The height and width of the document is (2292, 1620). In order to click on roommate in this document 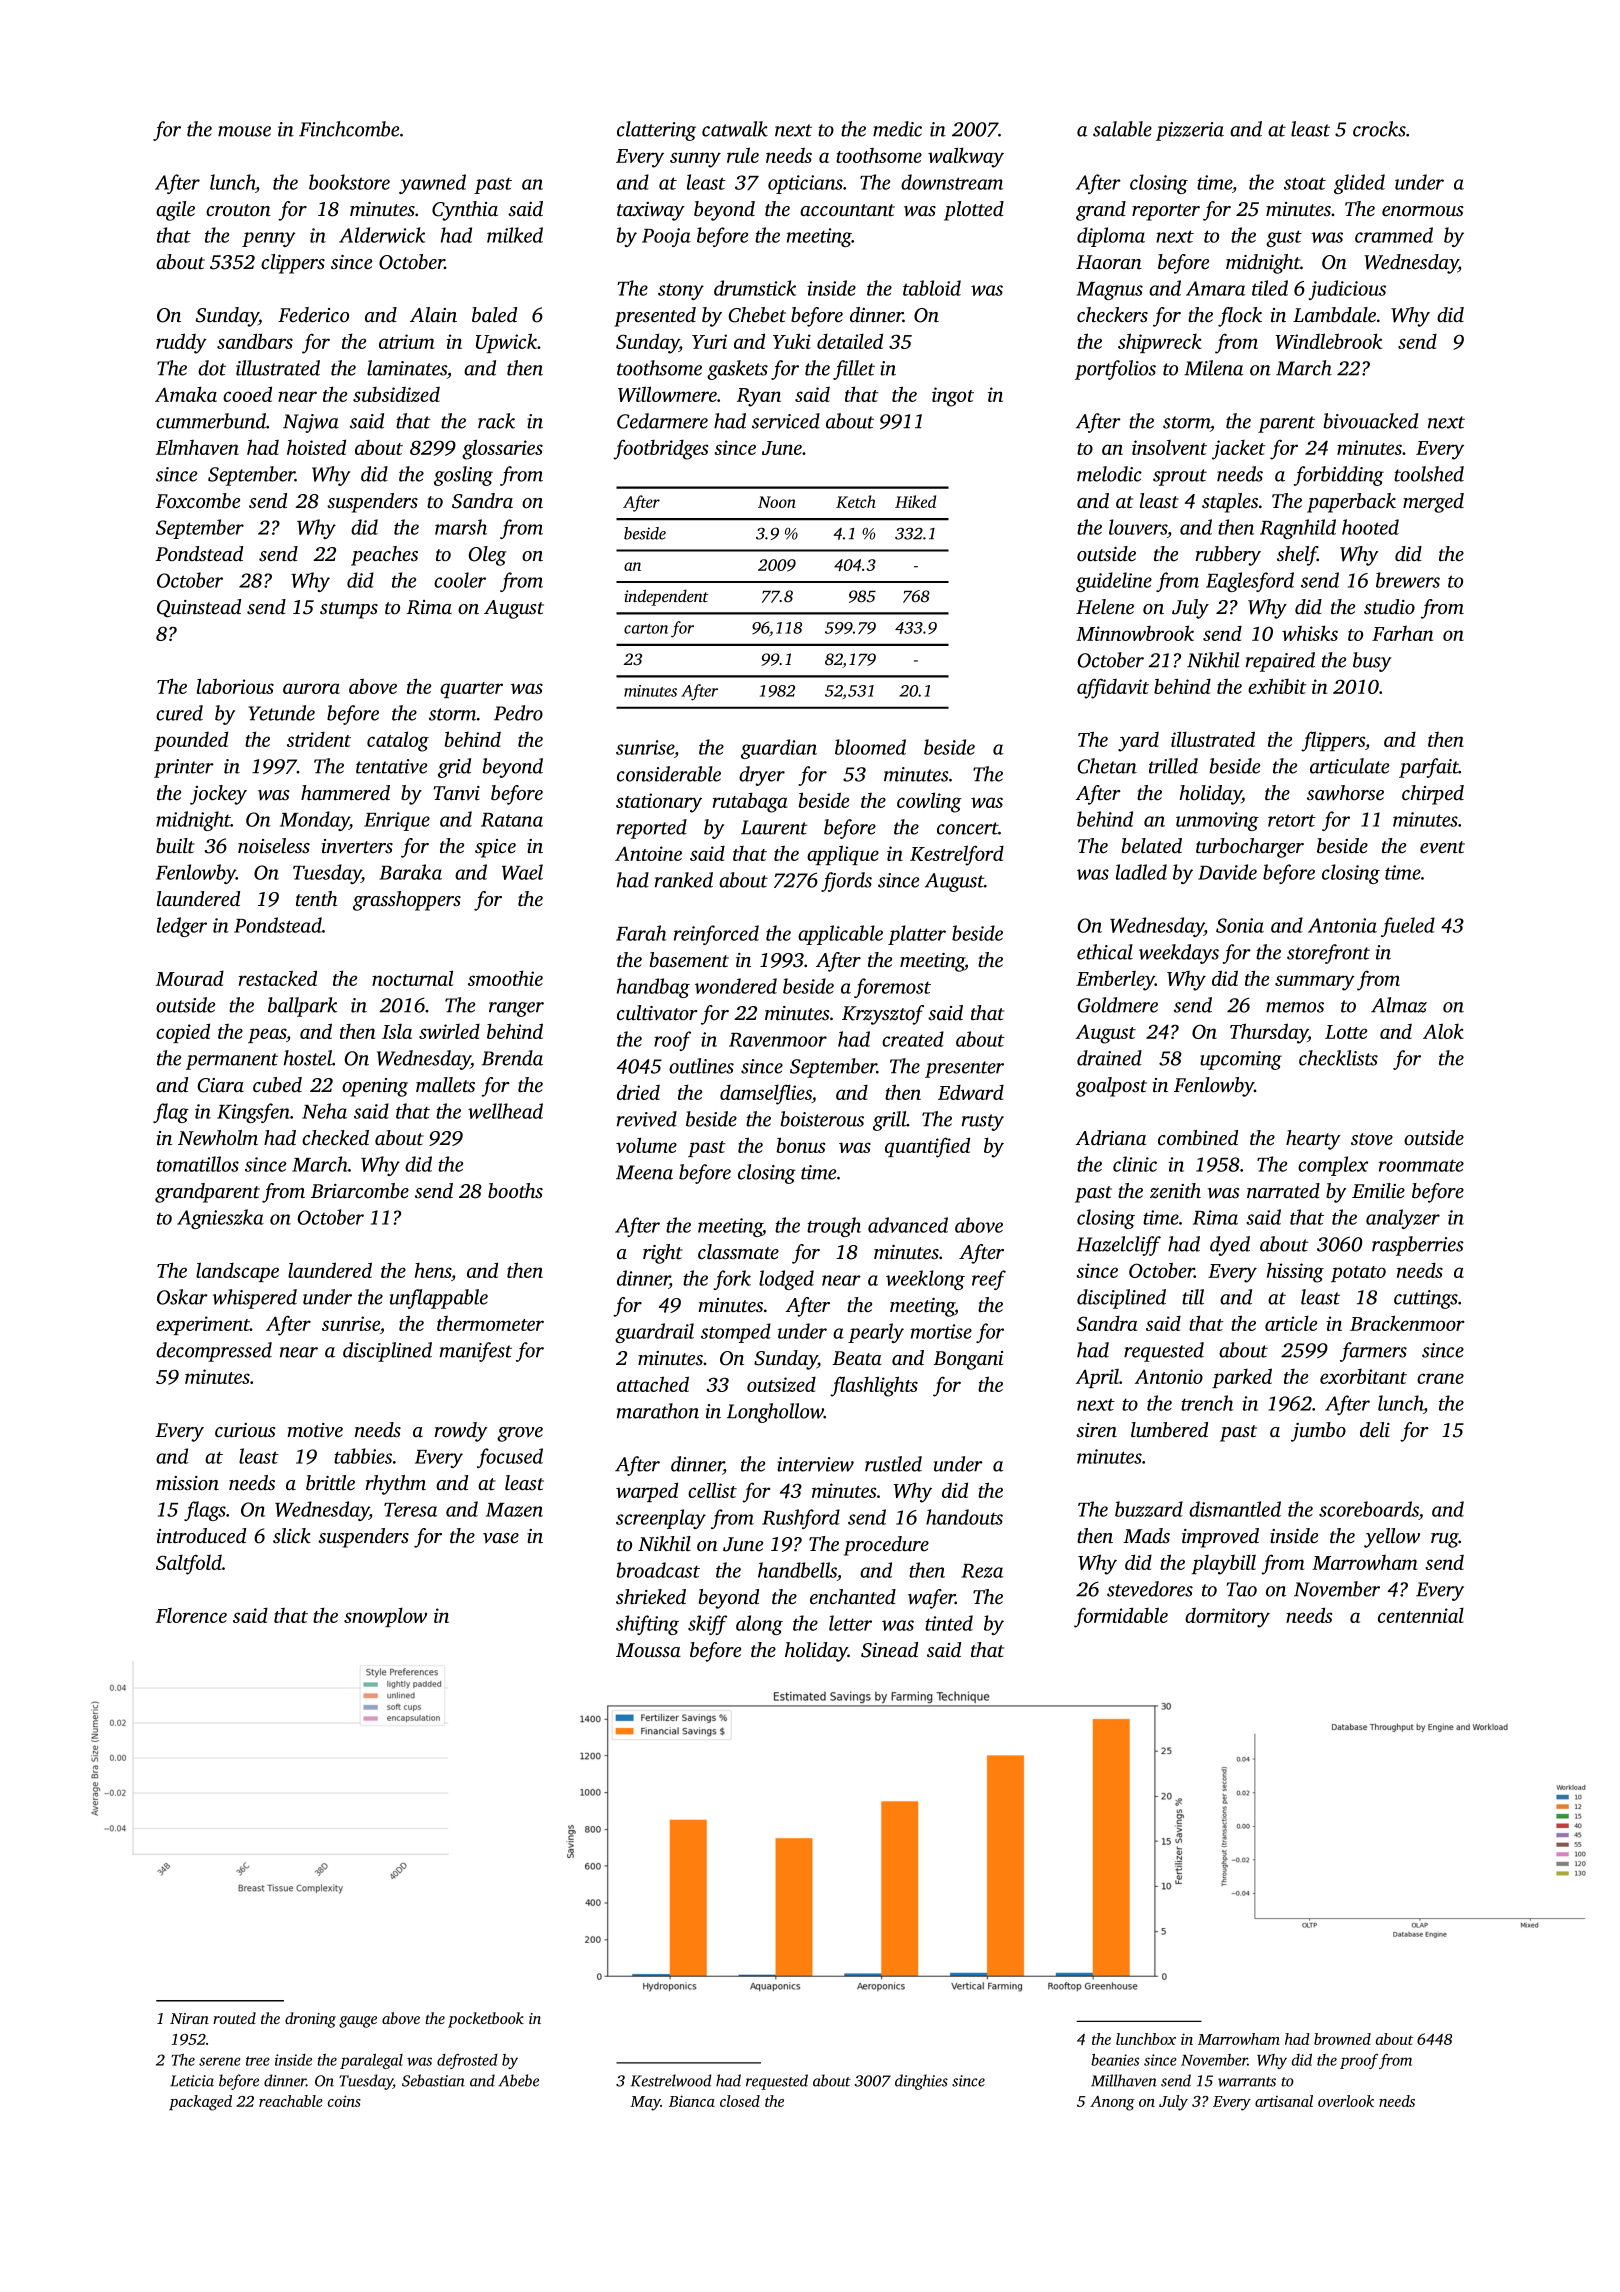, I will do `click(1421, 1165)`.
